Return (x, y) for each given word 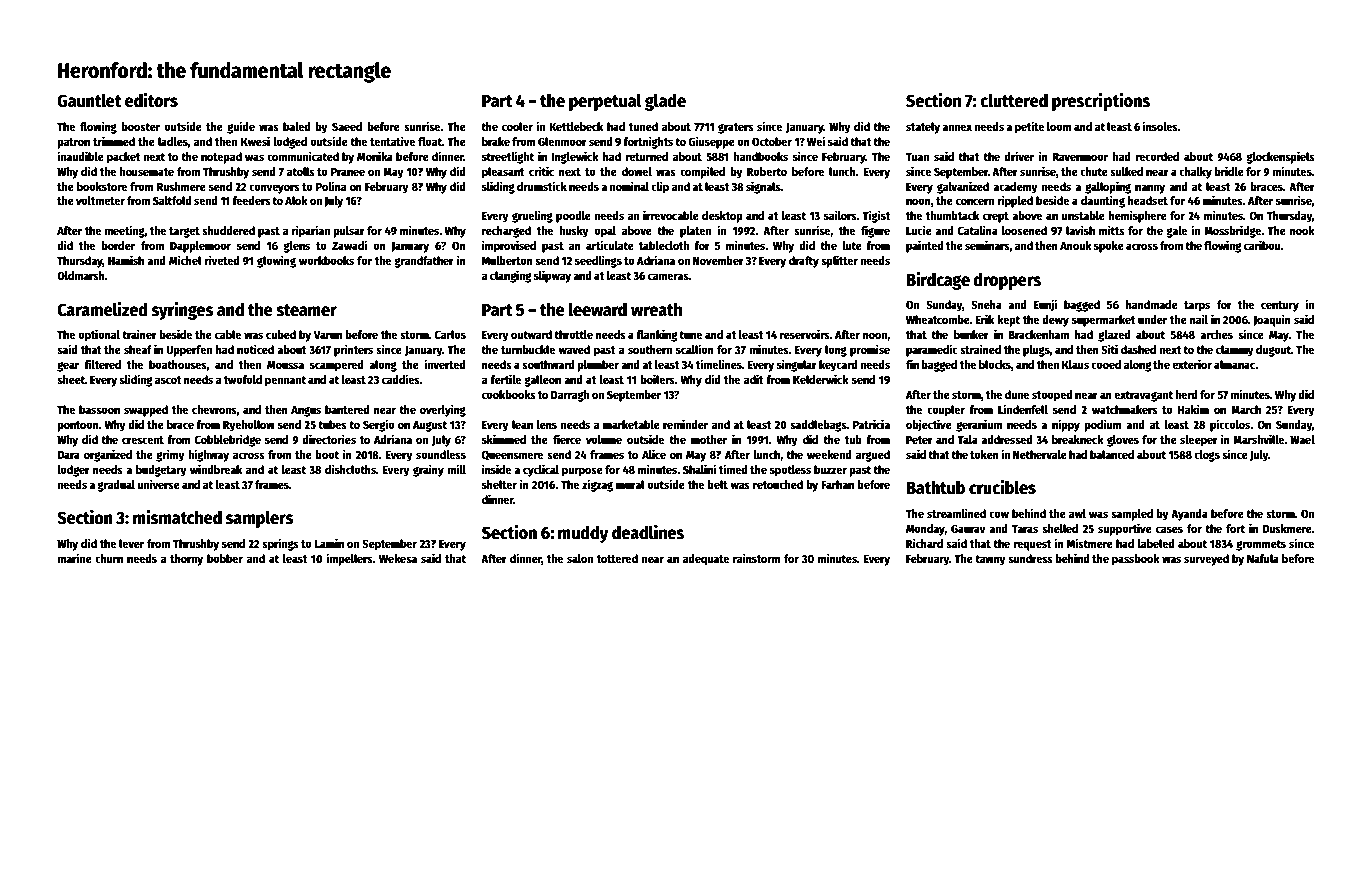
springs (280, 544)
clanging (511, 276)
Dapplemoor (200, 247)
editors (151, 100)
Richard (924, 543)
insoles (1160, 126)
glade (665, 102)
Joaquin (1272, 320)
